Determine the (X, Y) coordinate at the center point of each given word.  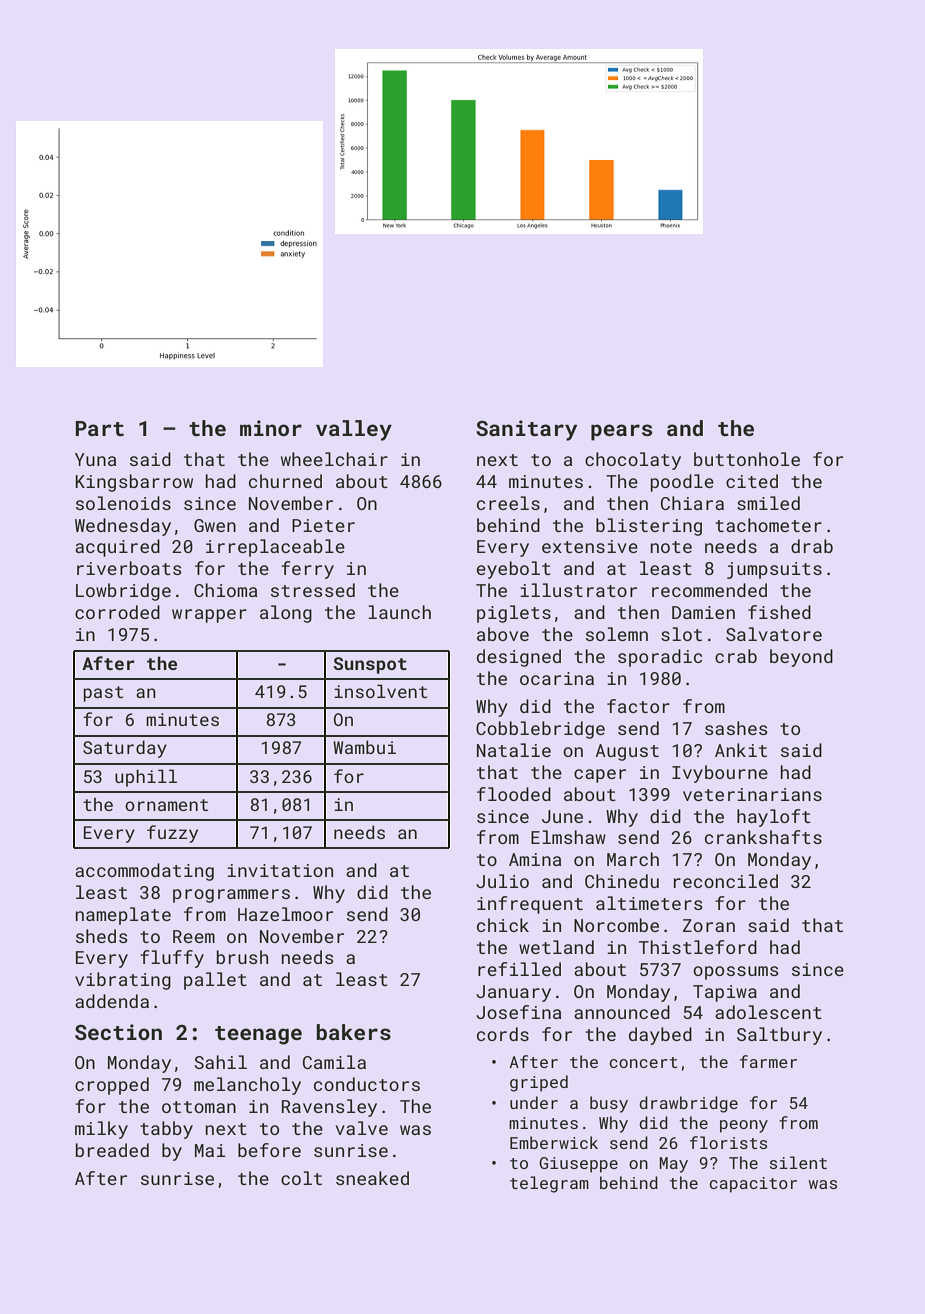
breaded (112, 1150)
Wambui (364, 747)
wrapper (209, 616)
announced (622, 1012)
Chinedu (622, 881)
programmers (231, 896)
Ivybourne (720, 774)
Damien (703, 612)
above (503, 634)
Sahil (221, 1062)
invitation (280, 870)
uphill (146, 778)
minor (271, 428)
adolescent (768, 1012)
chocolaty (633, 461)
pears (621, 432)
